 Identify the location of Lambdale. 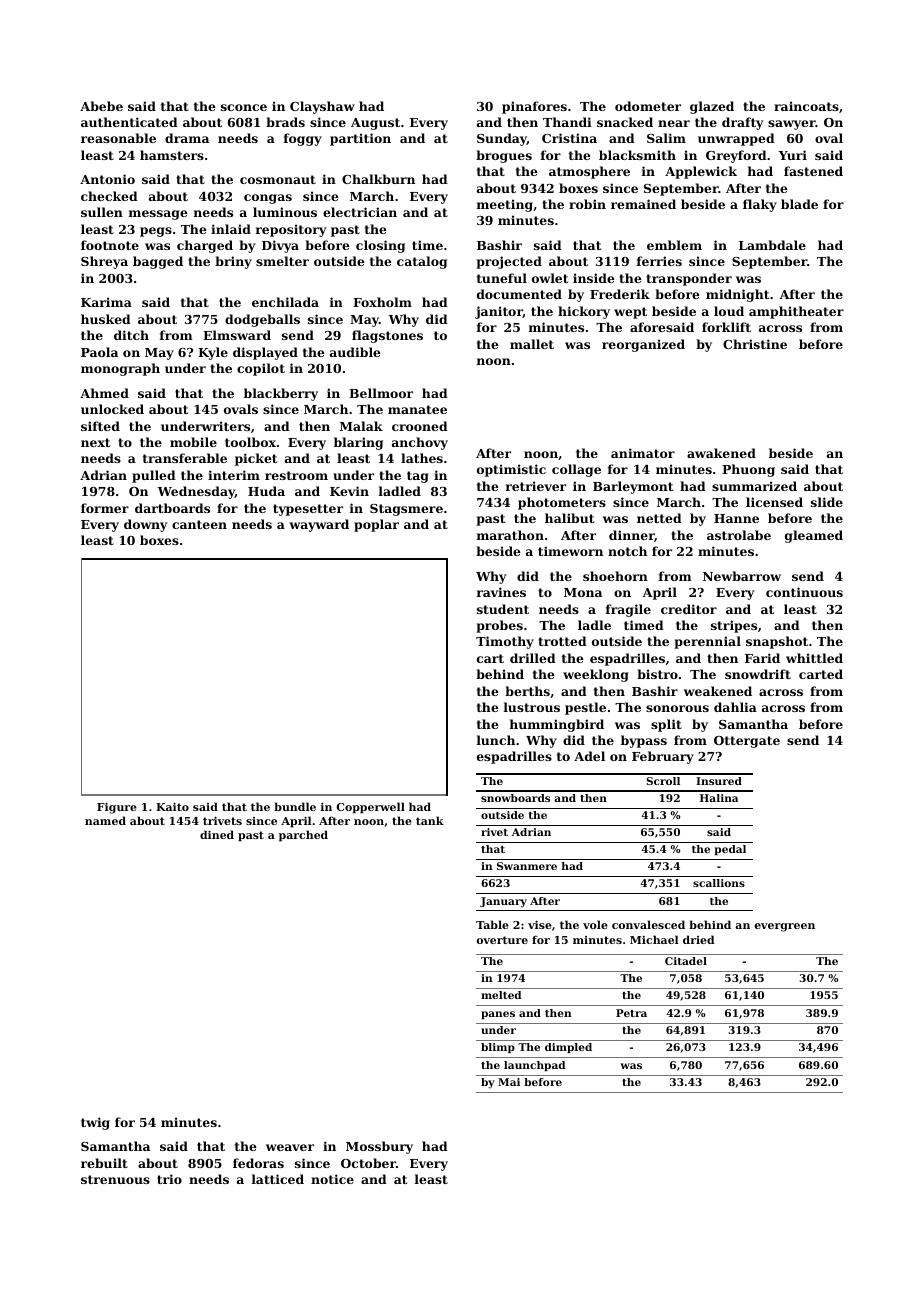
(772, 245).
